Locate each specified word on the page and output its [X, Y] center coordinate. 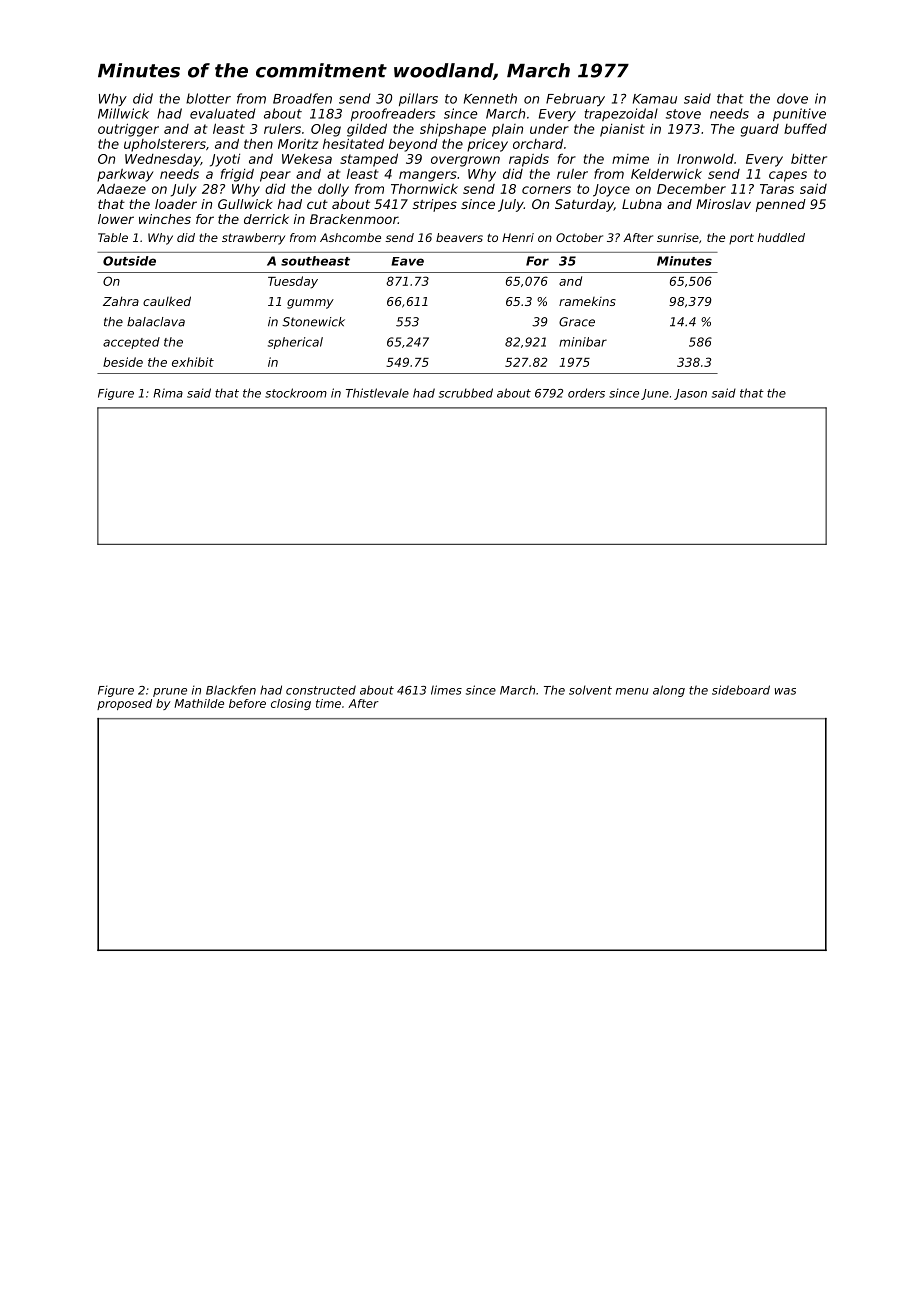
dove [792, 98]
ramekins [587, 301]
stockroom [296, 393]
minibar [583, 342]
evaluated [222, 113]
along [669, 691]
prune [170, 692]
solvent [590, 690]
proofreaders [393, 114]
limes [446, 690]
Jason [690, 394]
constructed [321, 690]
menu [632, 691]
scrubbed [466, 393]
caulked [167, 301]
